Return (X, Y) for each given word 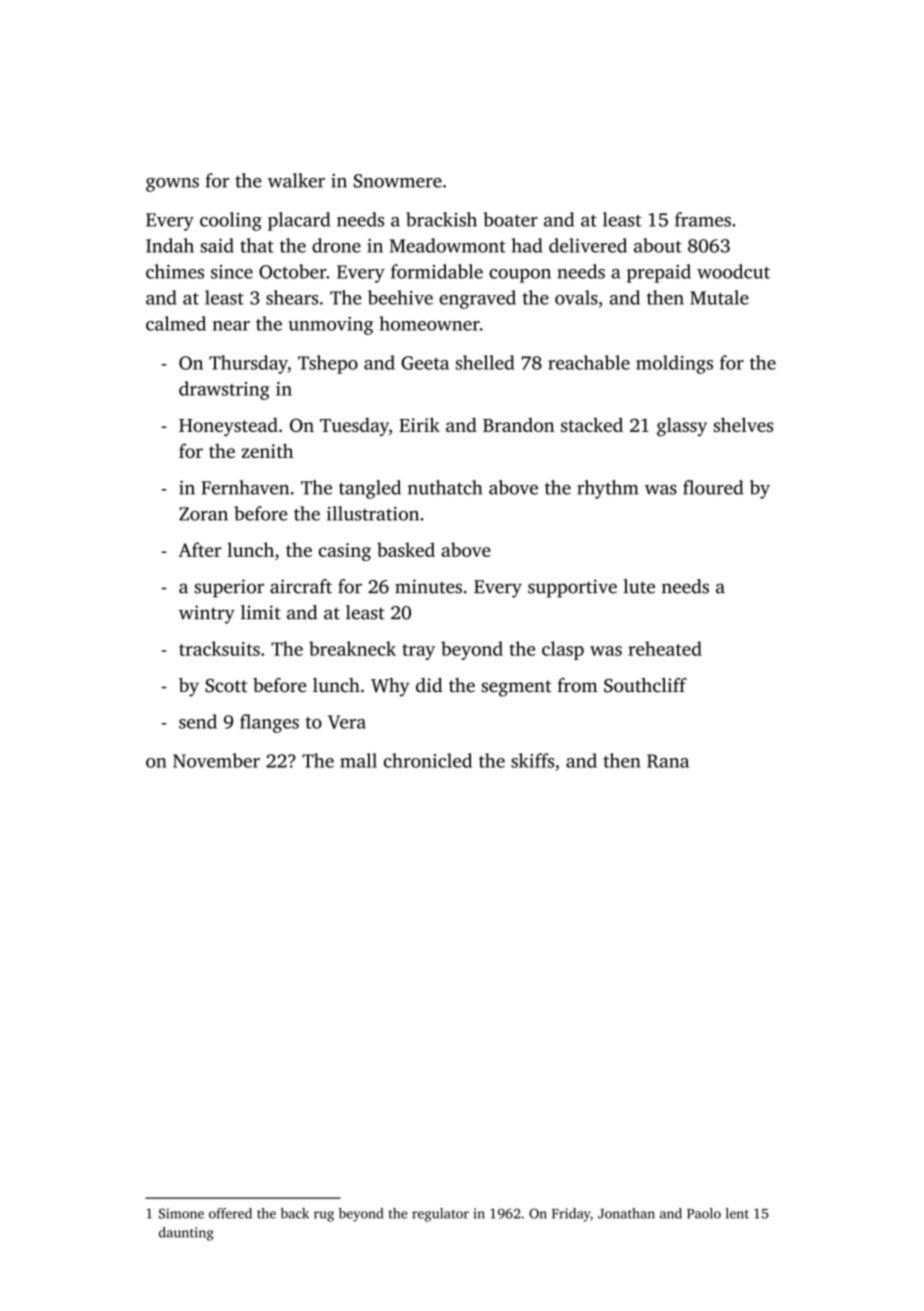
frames (703, 219)
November (216, 760)
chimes (175, 271)
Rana (668, 761)
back (295, 1213)
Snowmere (398, 181)
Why (390, 687)
